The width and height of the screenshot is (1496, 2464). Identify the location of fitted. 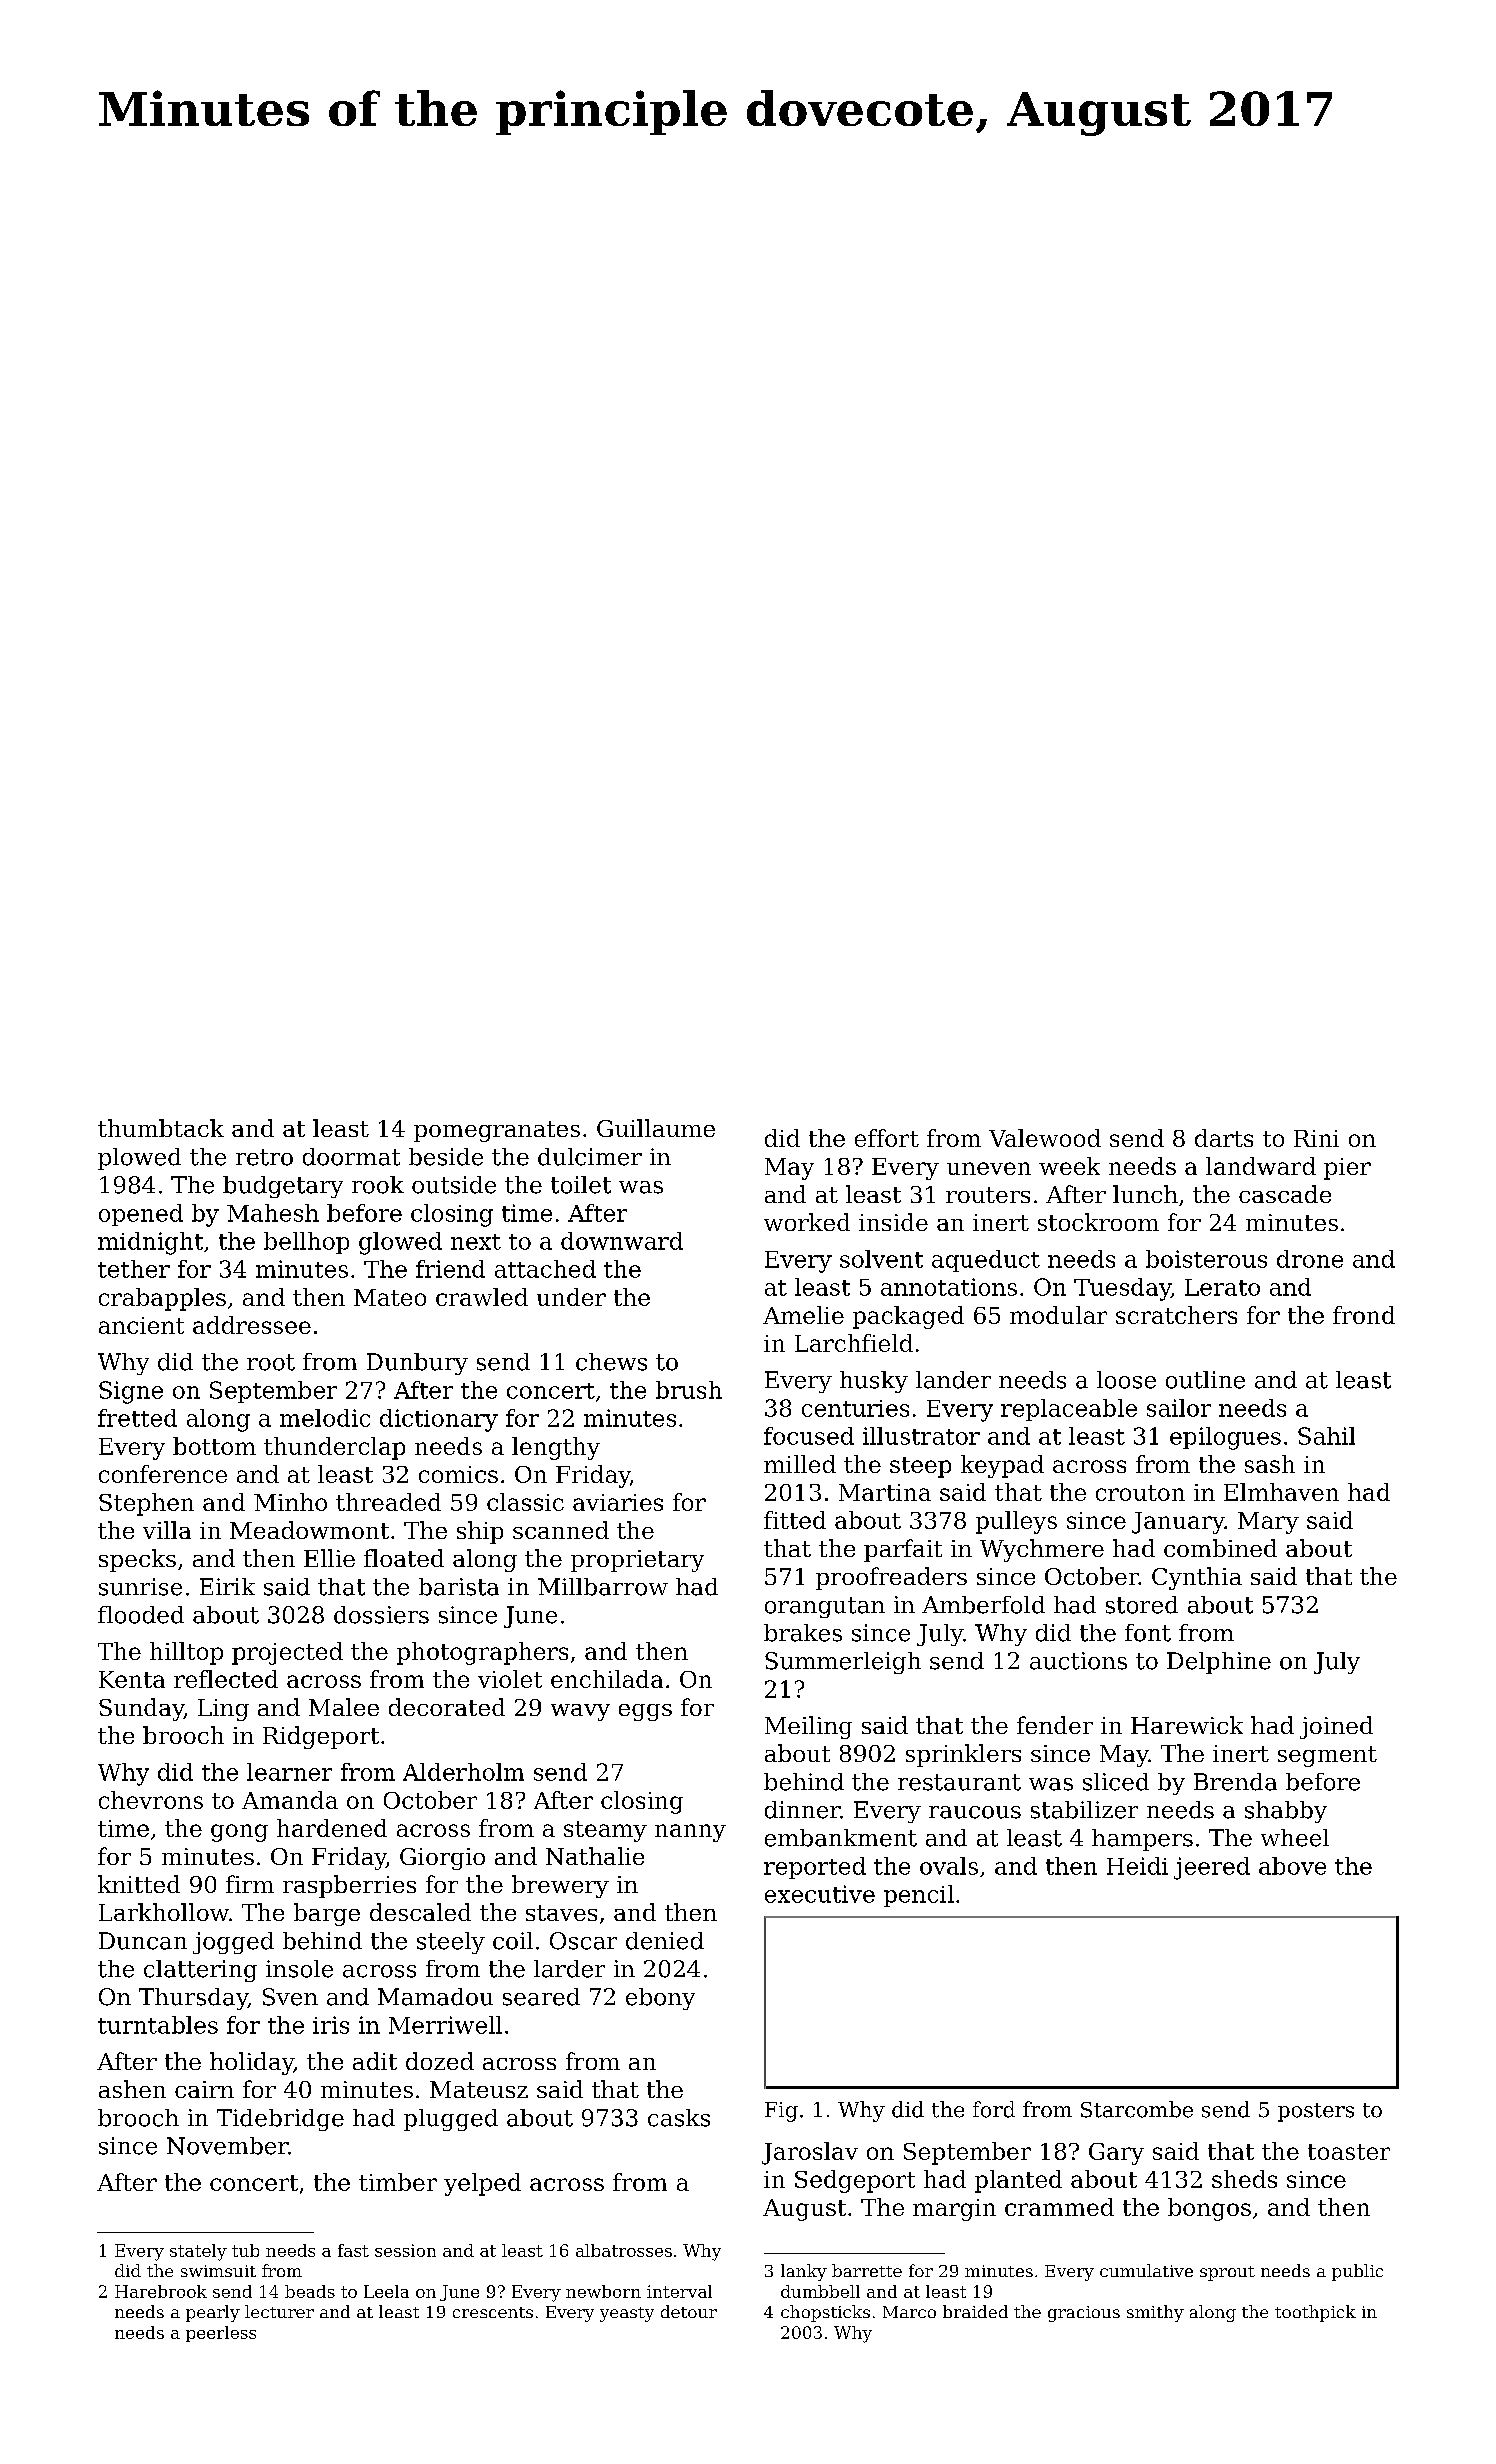
(795, 1520).
